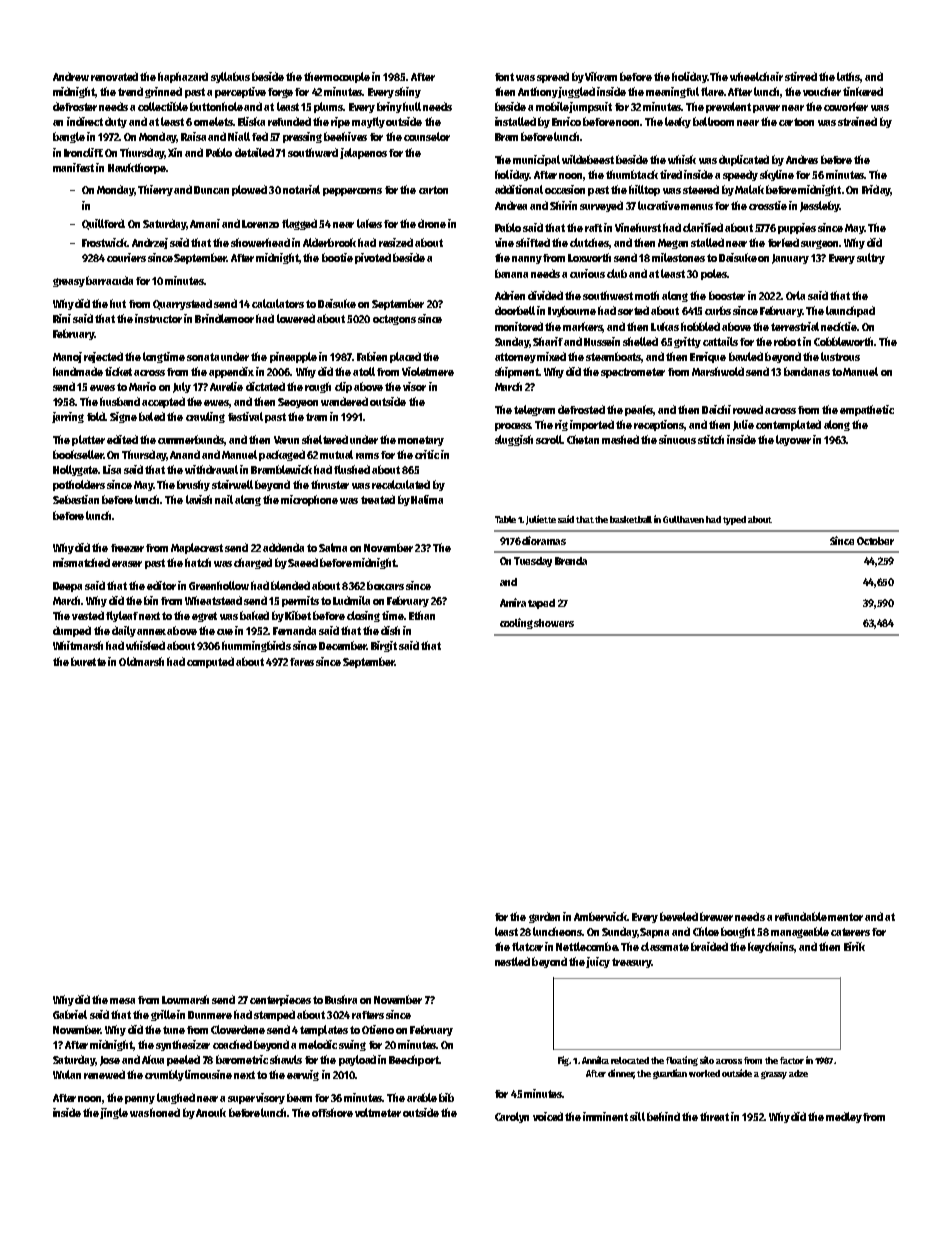 The width and height of the image is (952, 1233). I want to click on bangle, so click(69, 137).
